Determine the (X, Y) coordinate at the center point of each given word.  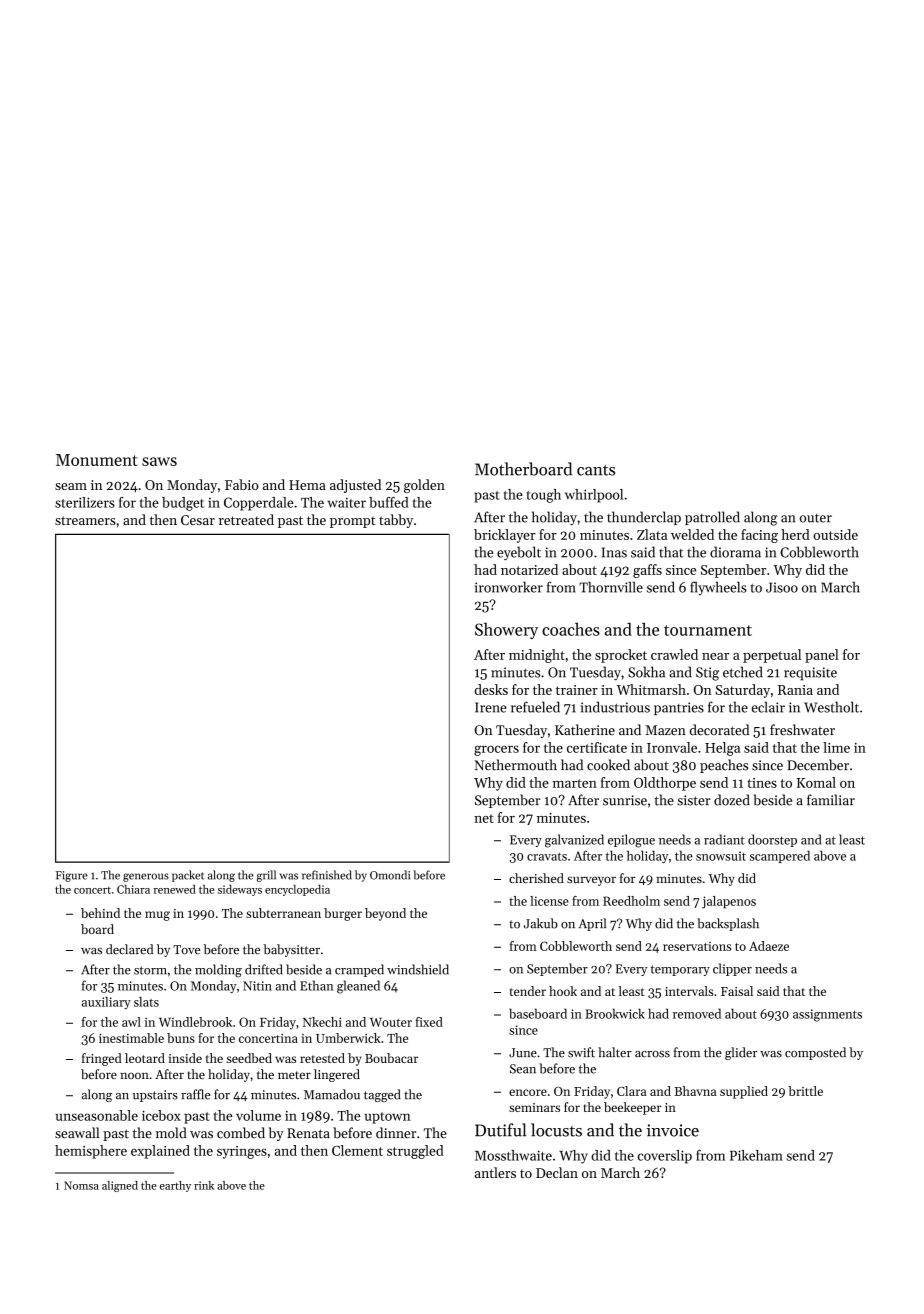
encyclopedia (297, 890)
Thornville (611, 587)
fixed (429, 1022)
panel (822, 656)
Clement (357, 1150)
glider (741, 1053)
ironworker (509, 587)
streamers (85, 520)
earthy (175, 1186)
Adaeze (769, 946)
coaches (571, 629)
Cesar (198, 520)
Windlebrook (195, 1022)
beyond (385, 914)
